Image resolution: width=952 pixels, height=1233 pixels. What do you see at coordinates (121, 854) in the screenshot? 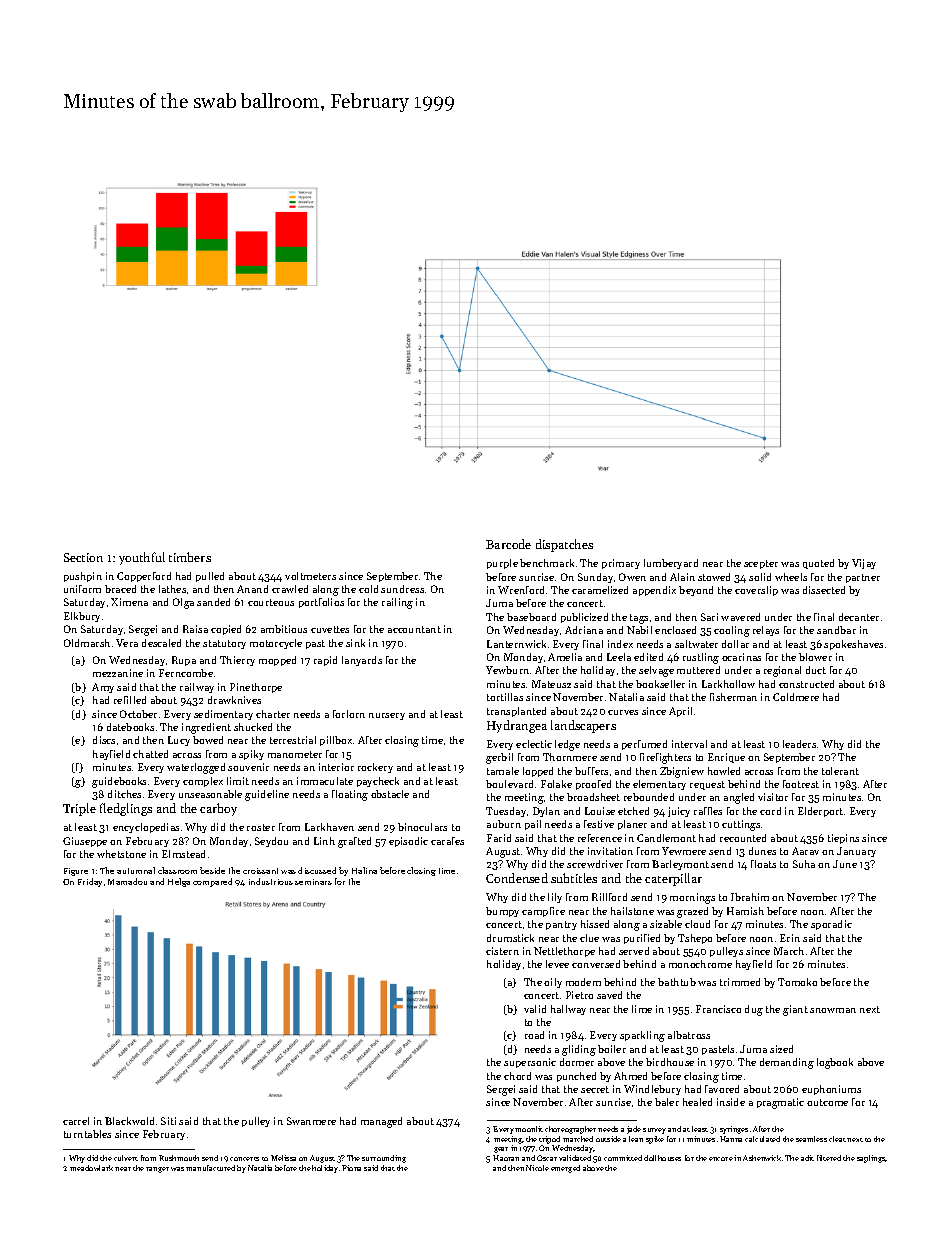
I see `whetstone` at bounding box center [121, 854].
